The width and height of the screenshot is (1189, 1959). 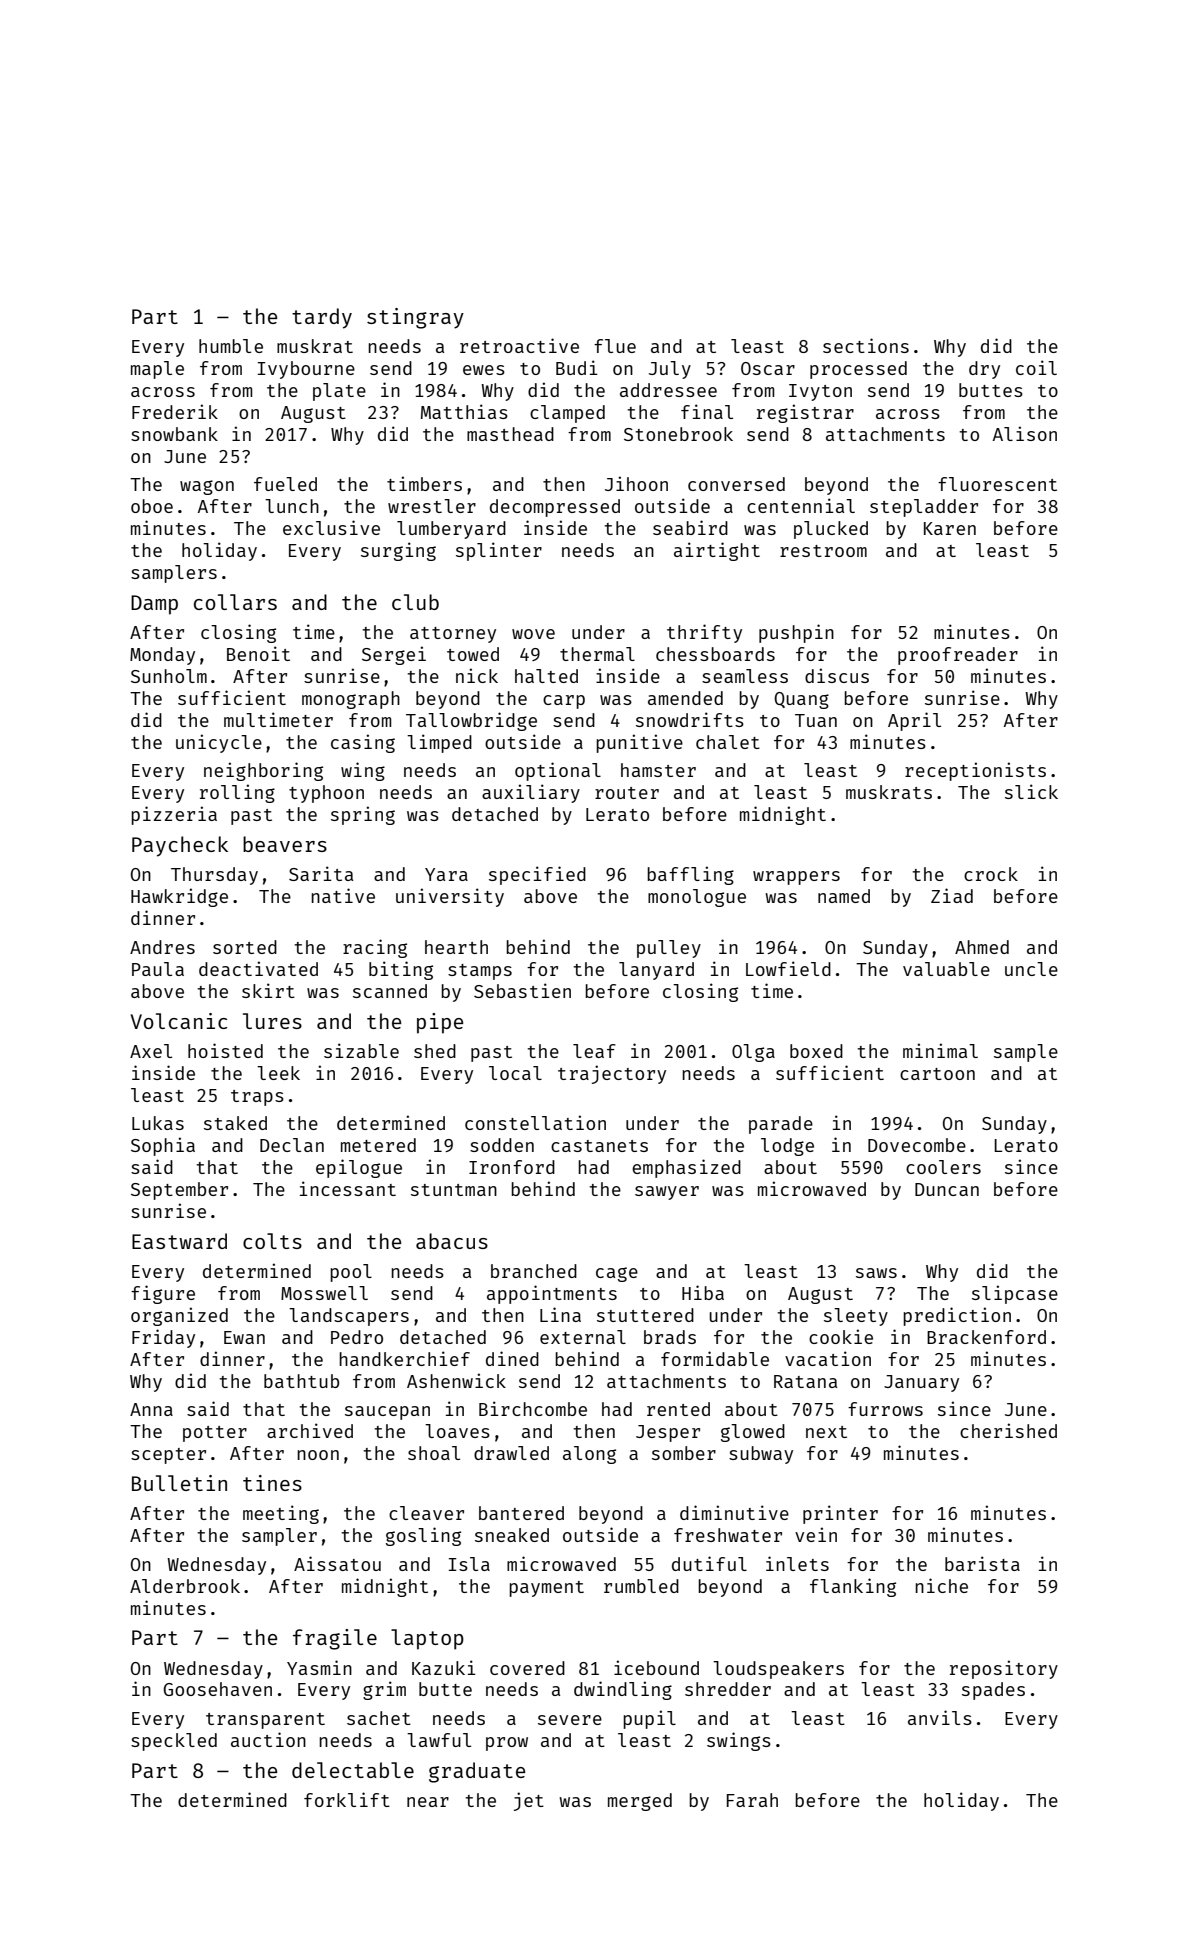 I want to click on casing, so click(x=363, y=743).
